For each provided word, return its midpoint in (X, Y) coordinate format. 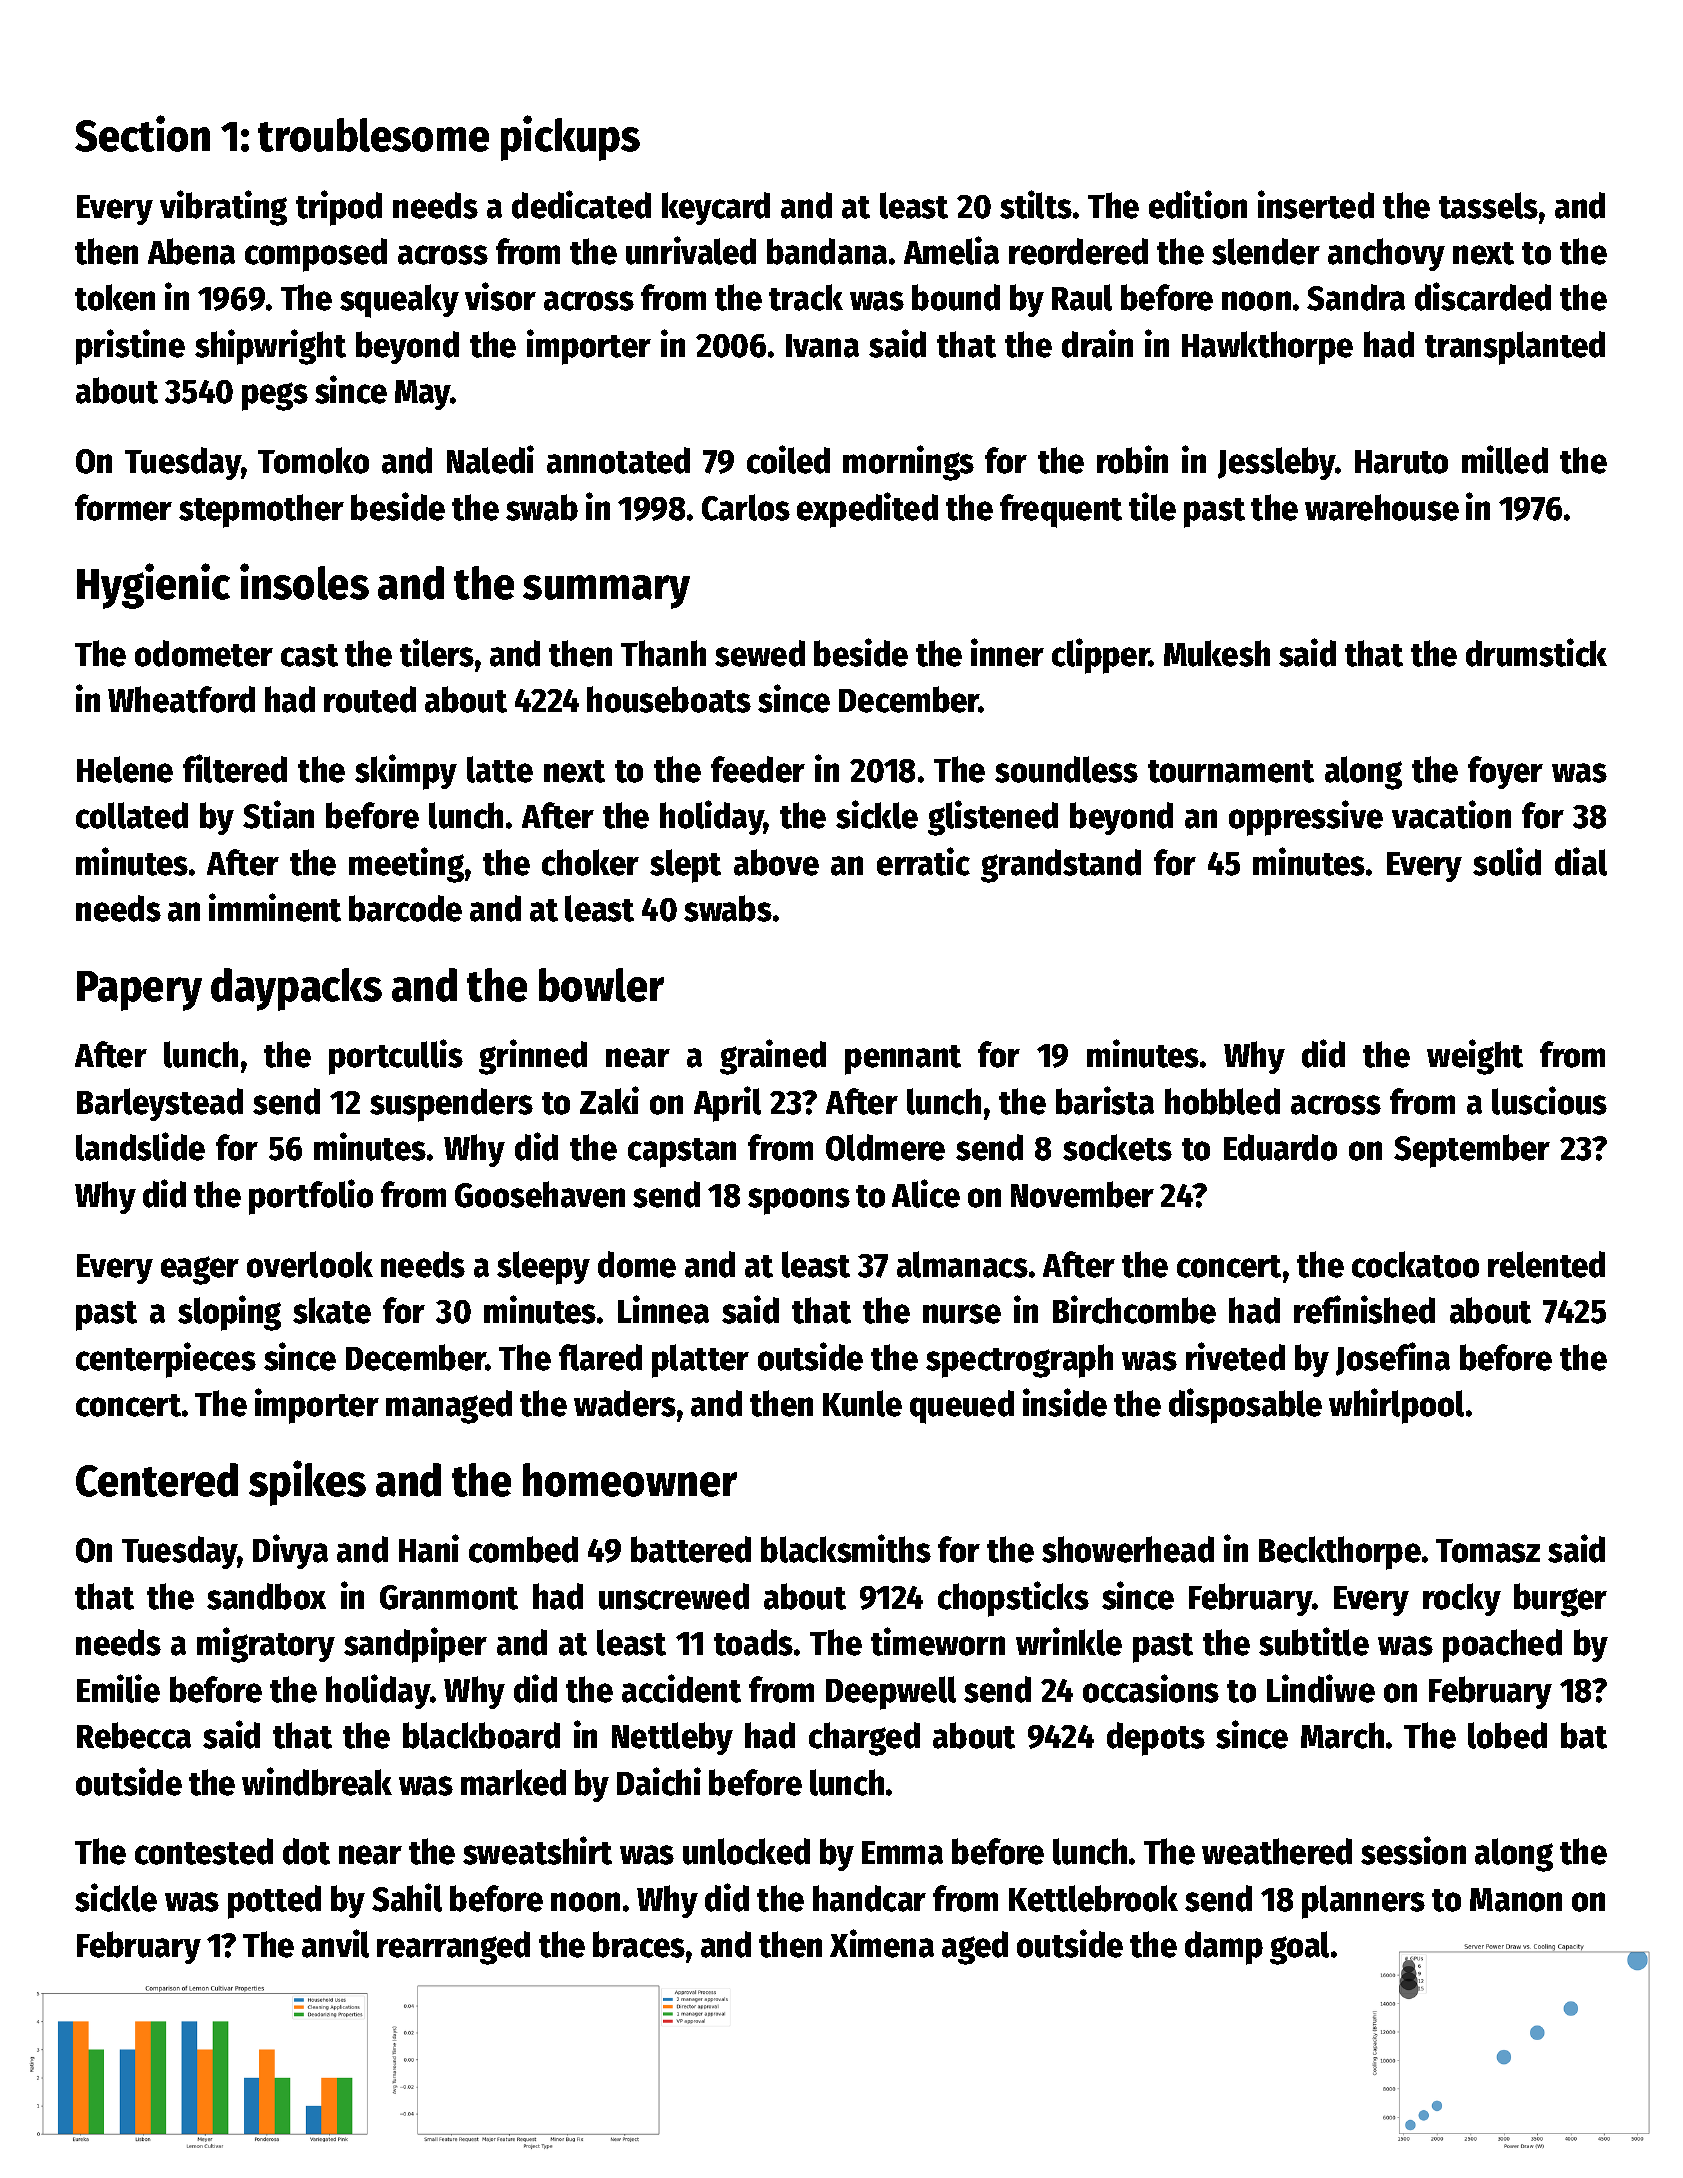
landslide (140, 1146)
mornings (908, 463)
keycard (716, 208)
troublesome (373, 135)
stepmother (261, 511)
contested (204, 1851)
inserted (1316, 204)
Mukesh (1217, 653)
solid (1507, 861)
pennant (903, 1060)
